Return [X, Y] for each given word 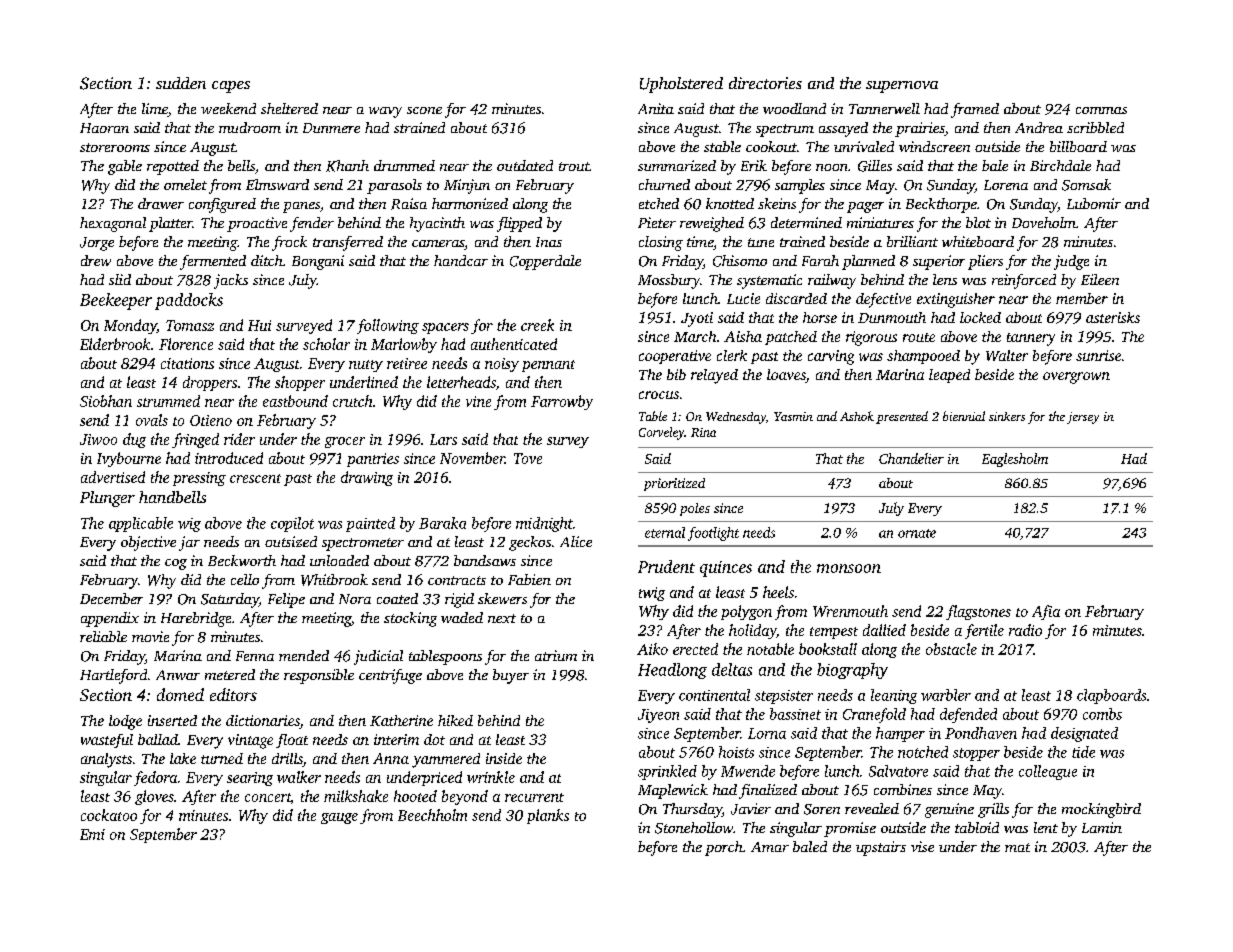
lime [155, 110]
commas [1101, 110]
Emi [92, 834]
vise [922, 846]
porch [724, 848]
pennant [548, 366]
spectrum [785, 130]
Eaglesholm [1015, 460]
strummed [168, 401]
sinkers [1007, 416]
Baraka [442, 523]
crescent [255, 478]
